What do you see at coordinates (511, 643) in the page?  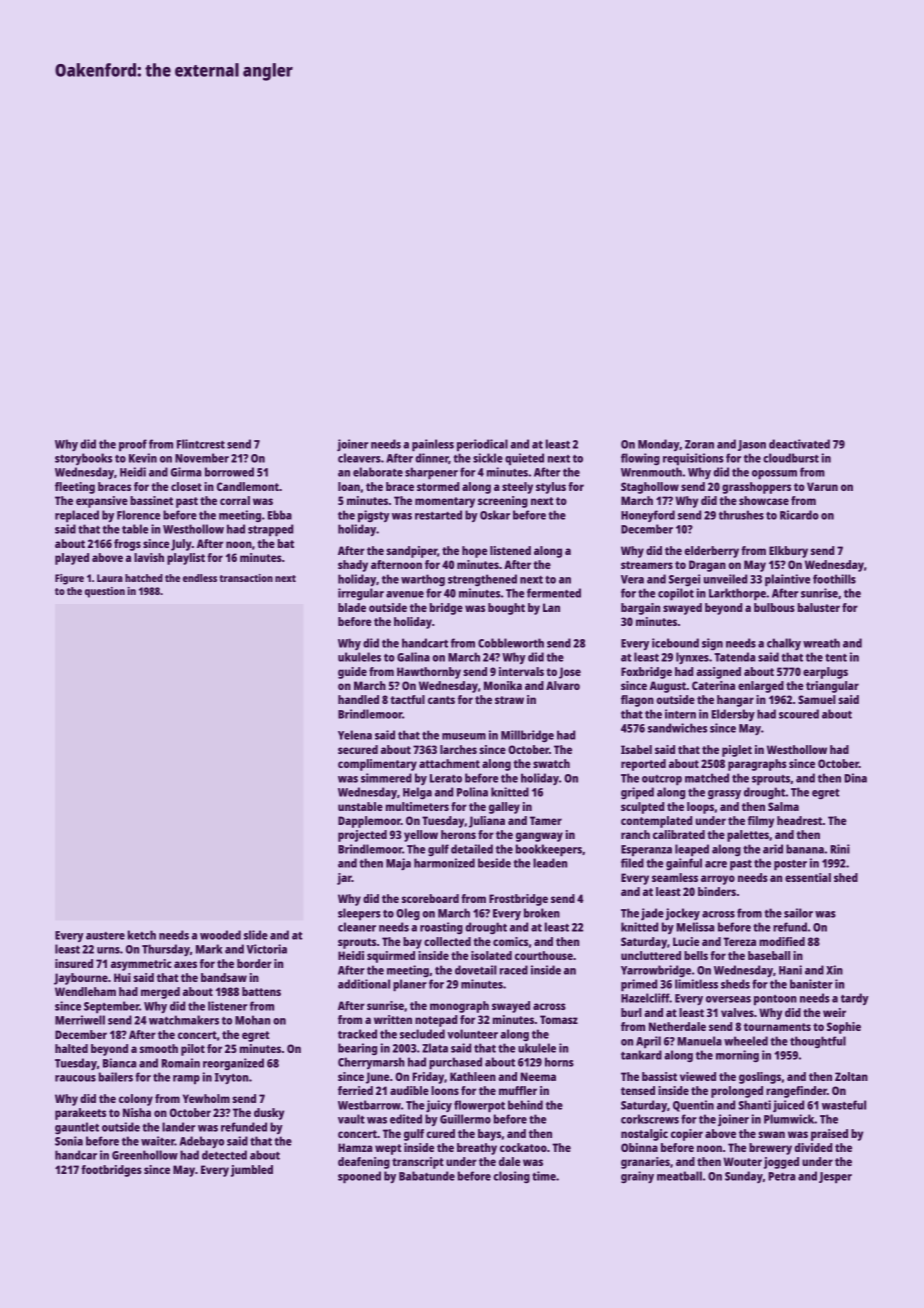 I see `Cobbleworth` at bounding box center [511, 643].
